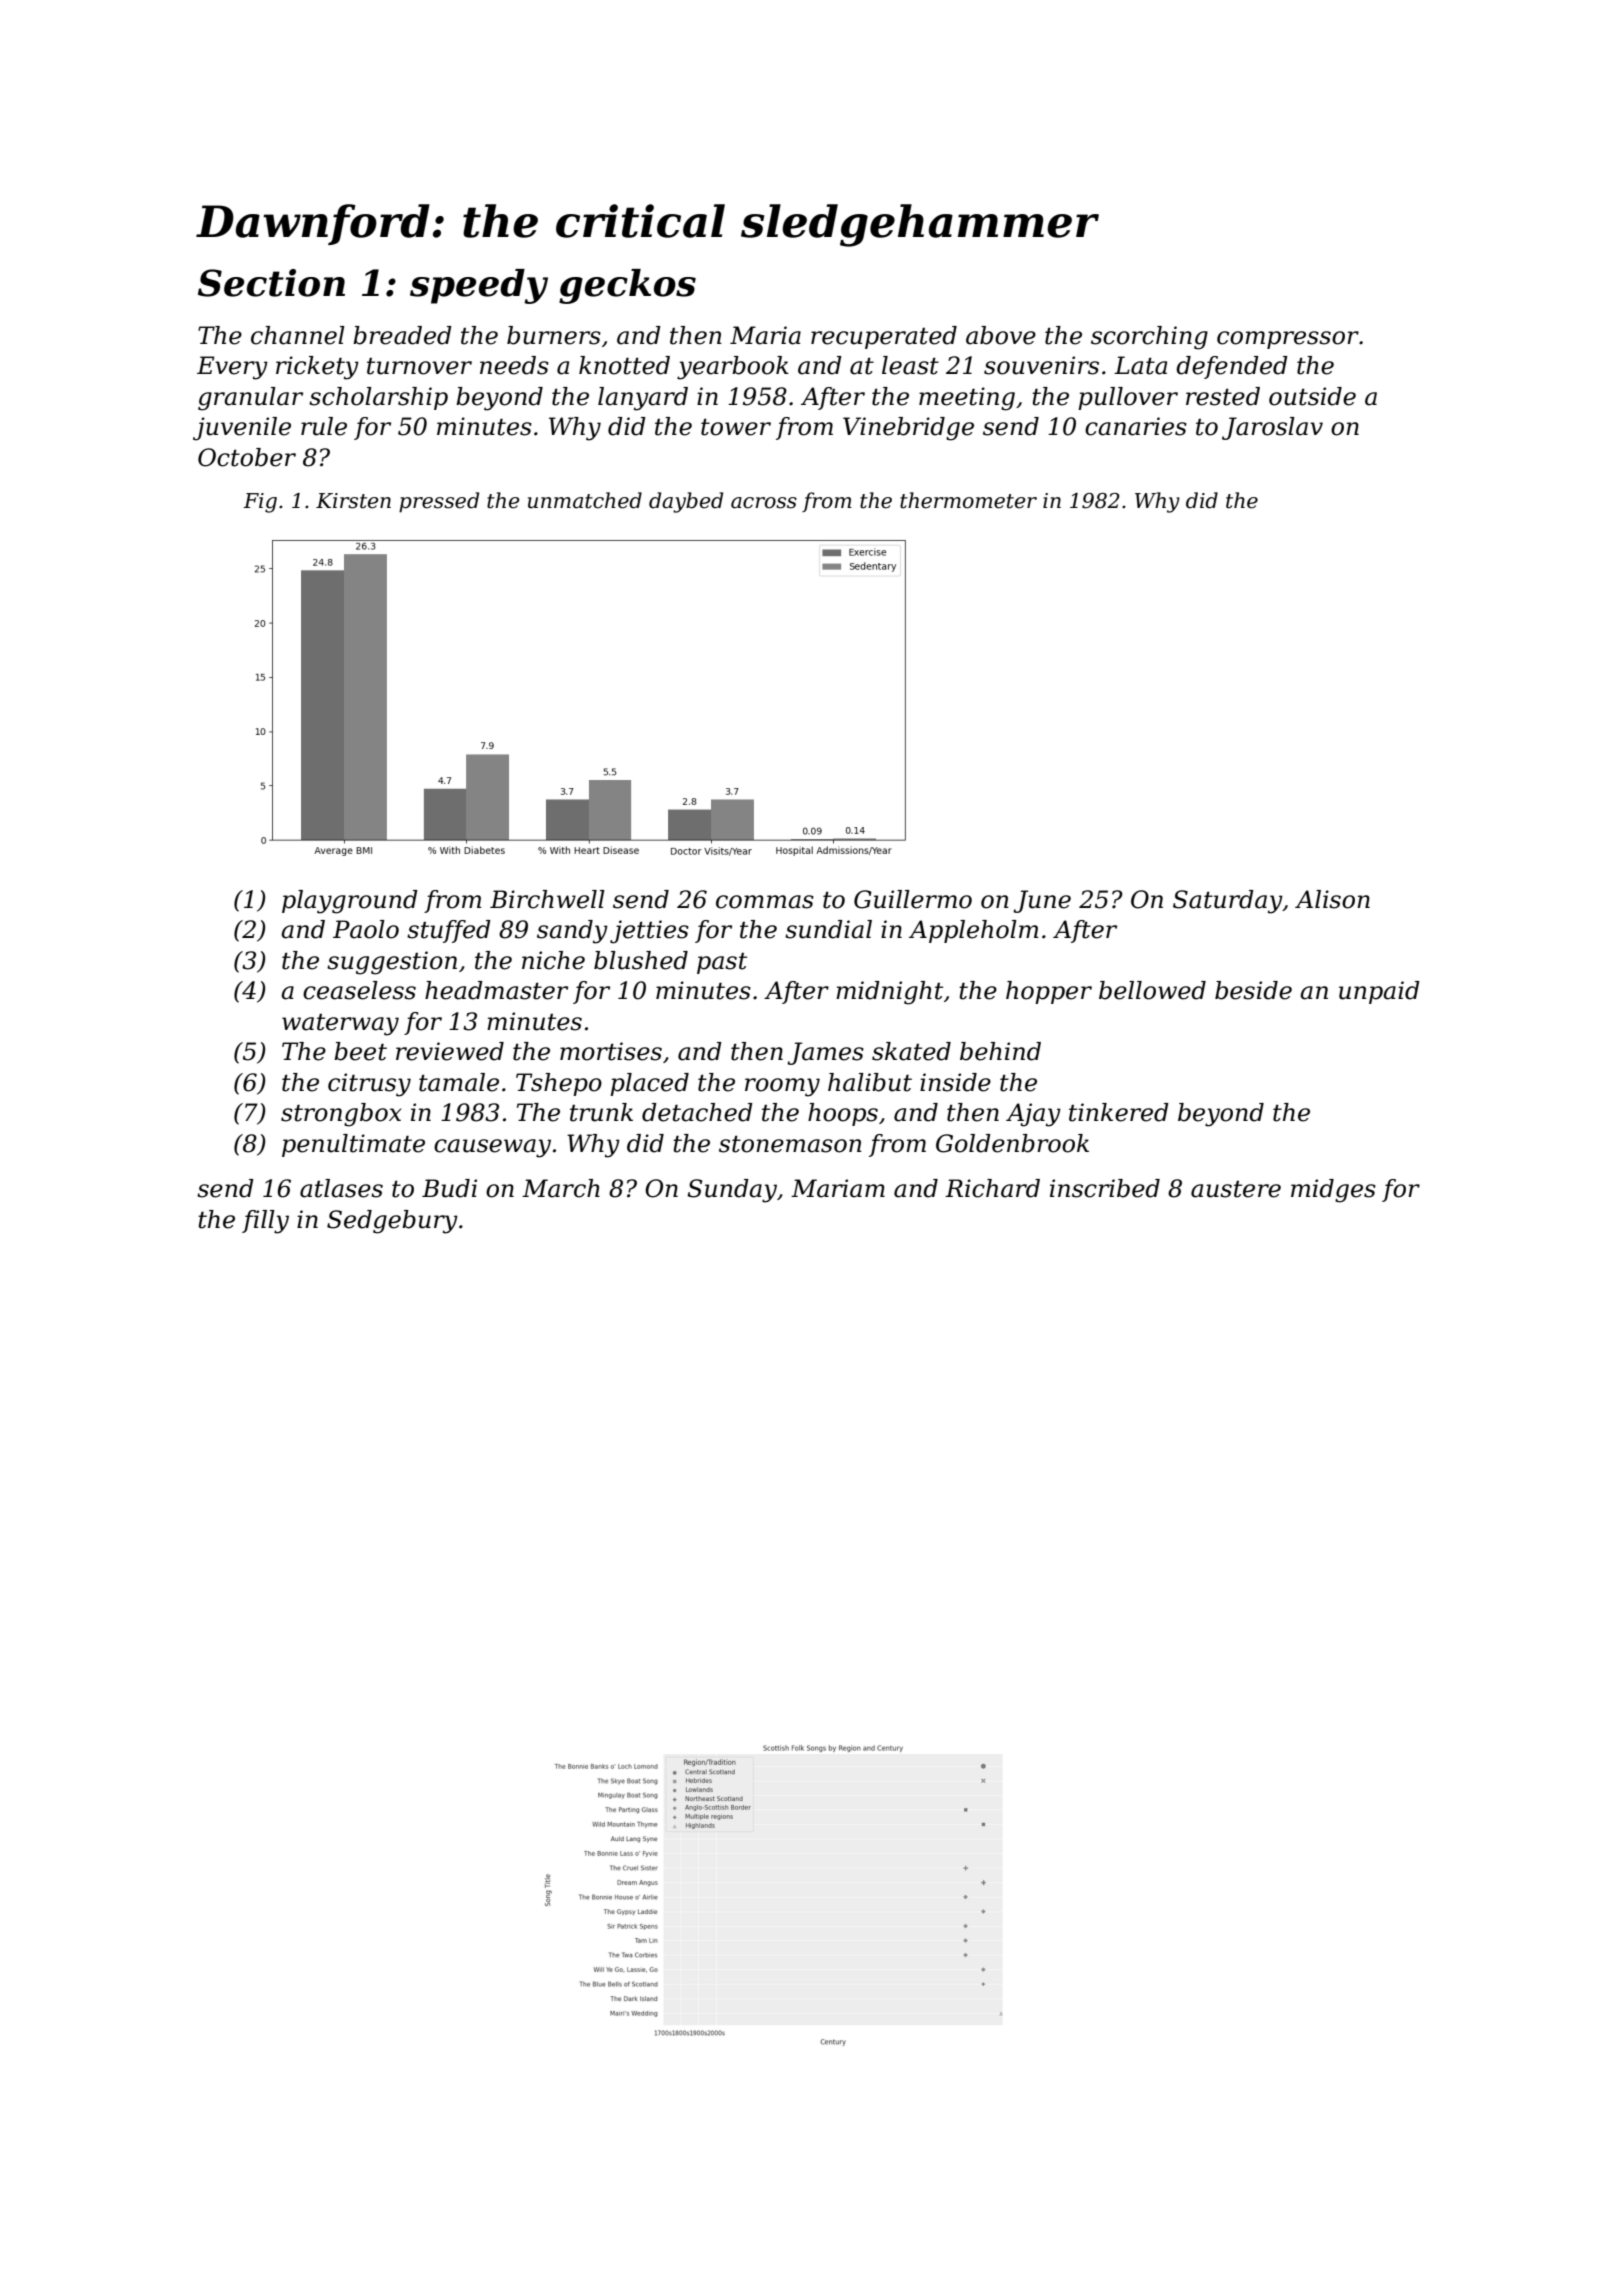 This screenshot has height=2292, width=1620. I want to click on Kirsten, so click(353, 501).
